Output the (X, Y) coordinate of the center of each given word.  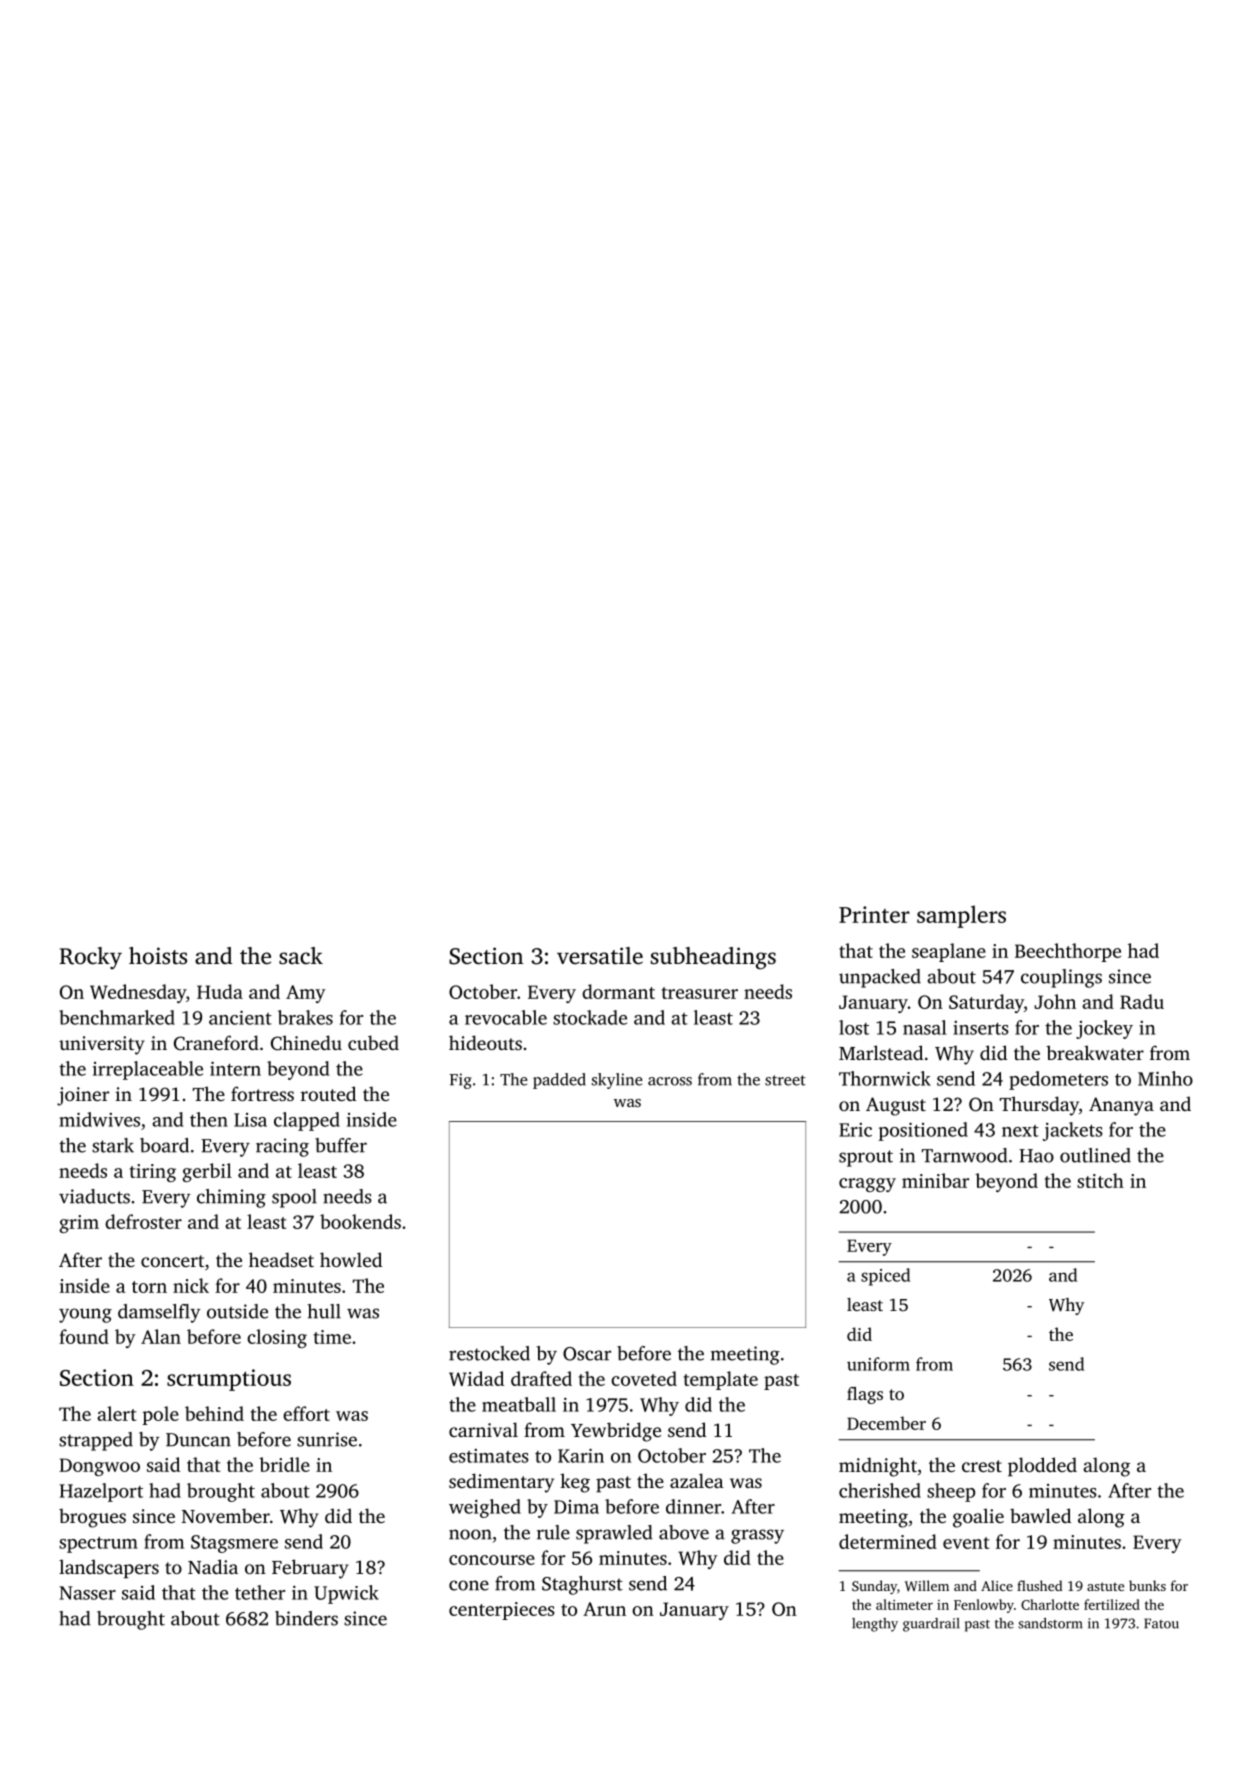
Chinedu (306, 1043)
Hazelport (101, 1492)
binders (306, 1618)
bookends (360, 1221)
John (1055, 1001)
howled (351, 1259)
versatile (600, 955)
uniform (878, 1364)
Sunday (874, 1587)
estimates (489, 1456)
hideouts (485, 1042)
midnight (878, 1467)
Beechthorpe (1068, 952)
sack (301, 955)
